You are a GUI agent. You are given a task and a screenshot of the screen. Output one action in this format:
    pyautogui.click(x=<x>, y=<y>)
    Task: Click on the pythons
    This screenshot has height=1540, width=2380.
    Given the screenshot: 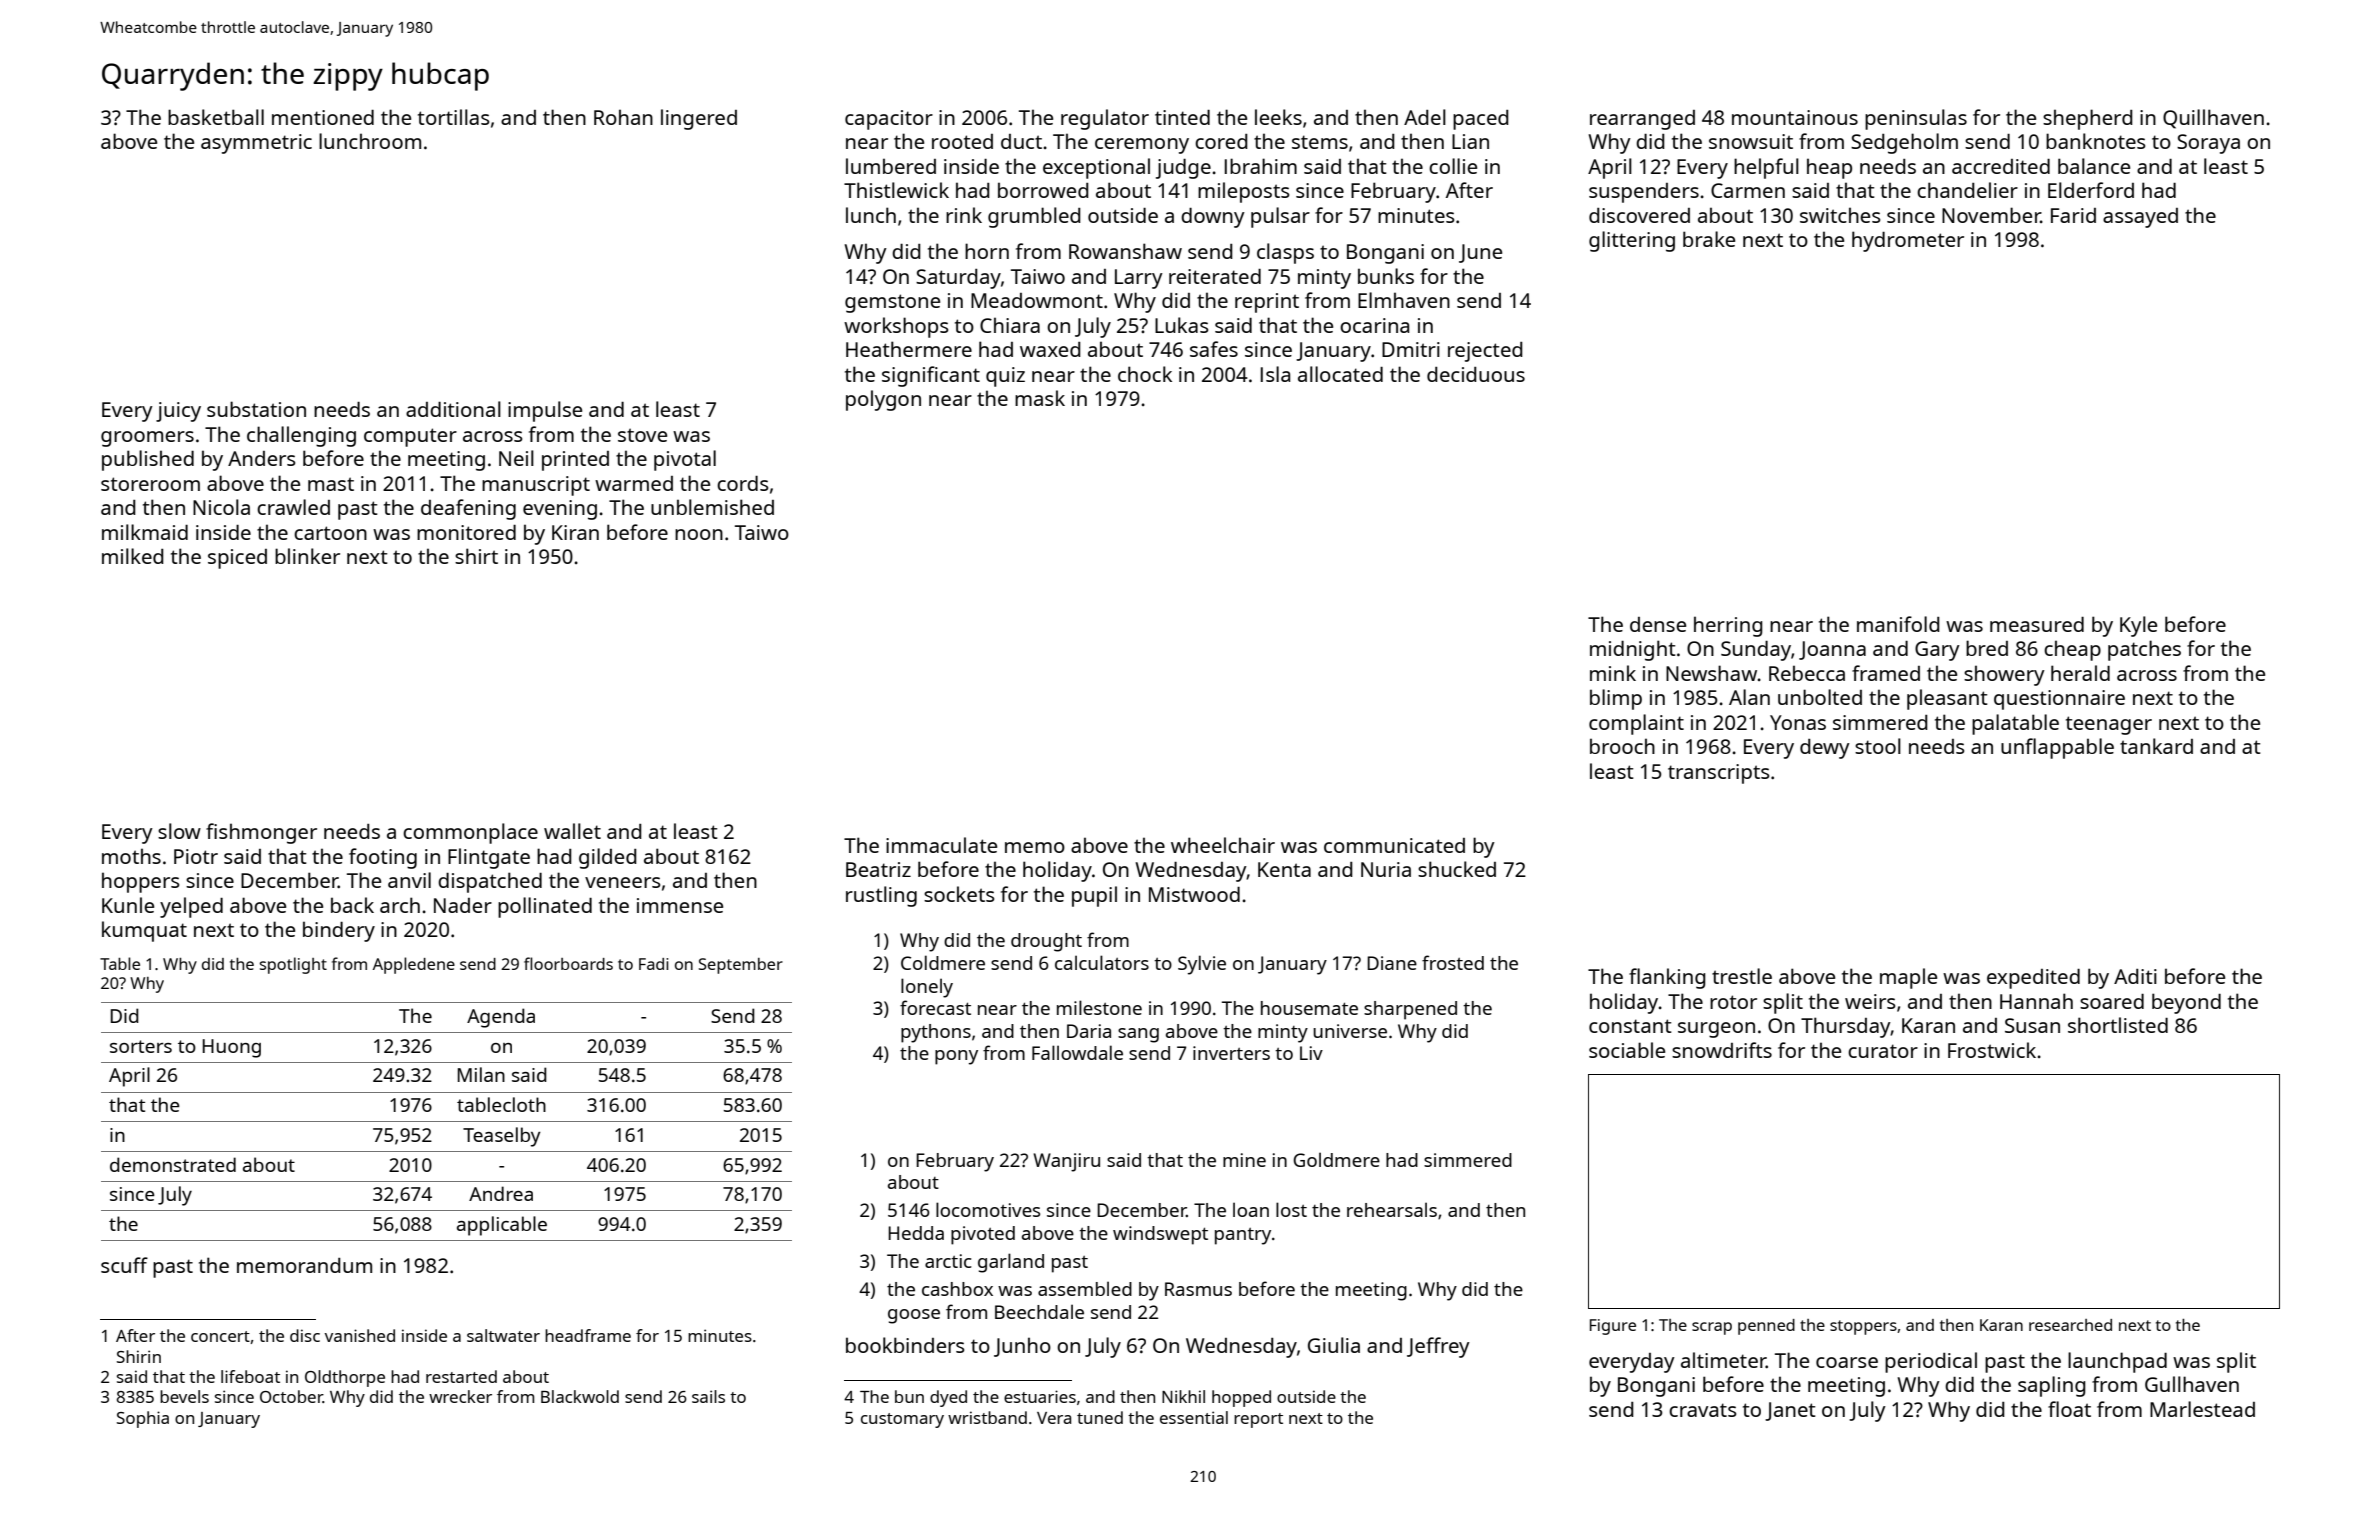 What is the action you would take?
    pyautogui.click(x=936, y=1033)
